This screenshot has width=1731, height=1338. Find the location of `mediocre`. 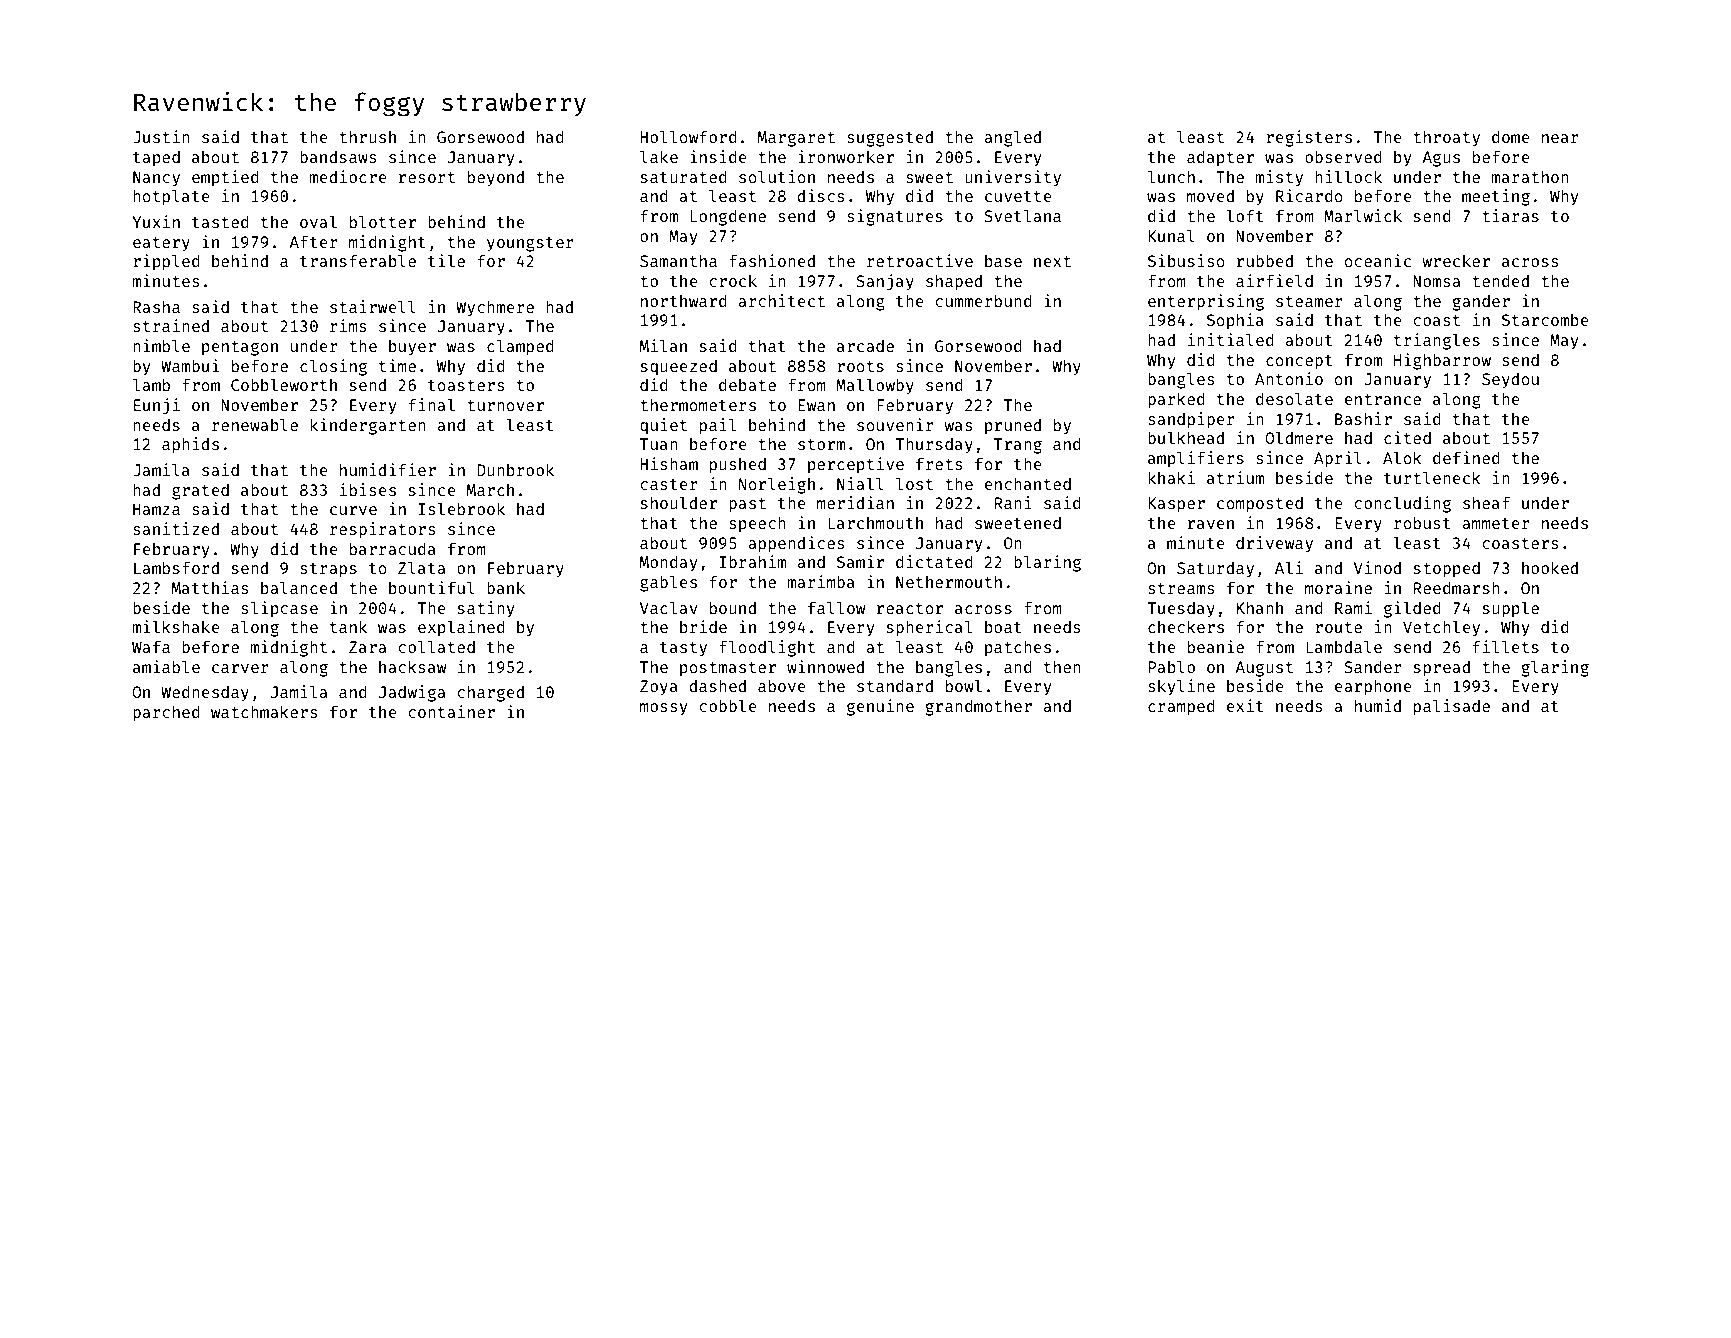

mediocre is located at coordinates (348, 176).
